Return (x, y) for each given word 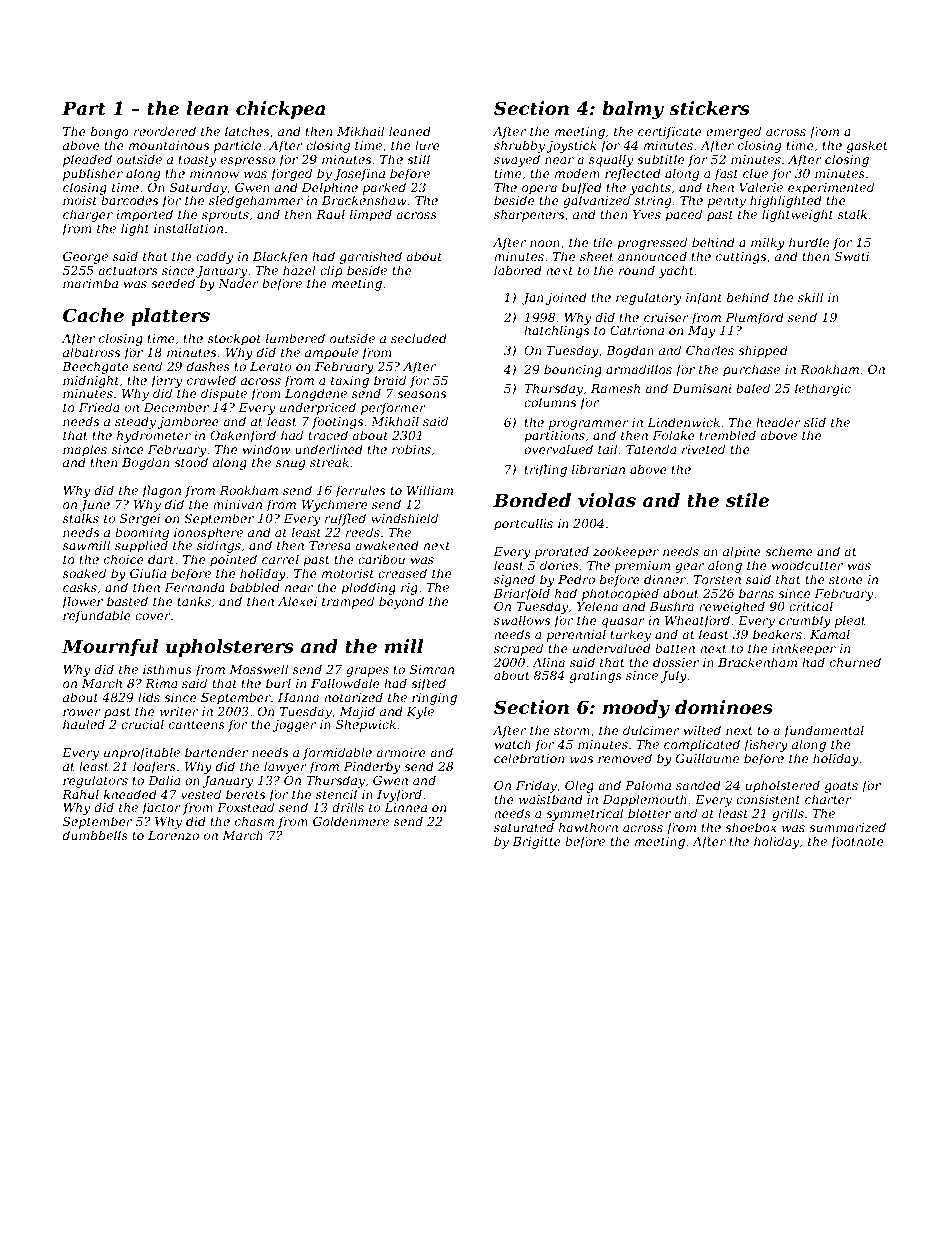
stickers (709, 108)
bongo (110, 132)
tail (607, 449)
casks (80, 587)
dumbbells (95, 835)
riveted (703, 449)
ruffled (345, 519)
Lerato (270, 366)
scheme (789, 551)
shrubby (519, 146)
